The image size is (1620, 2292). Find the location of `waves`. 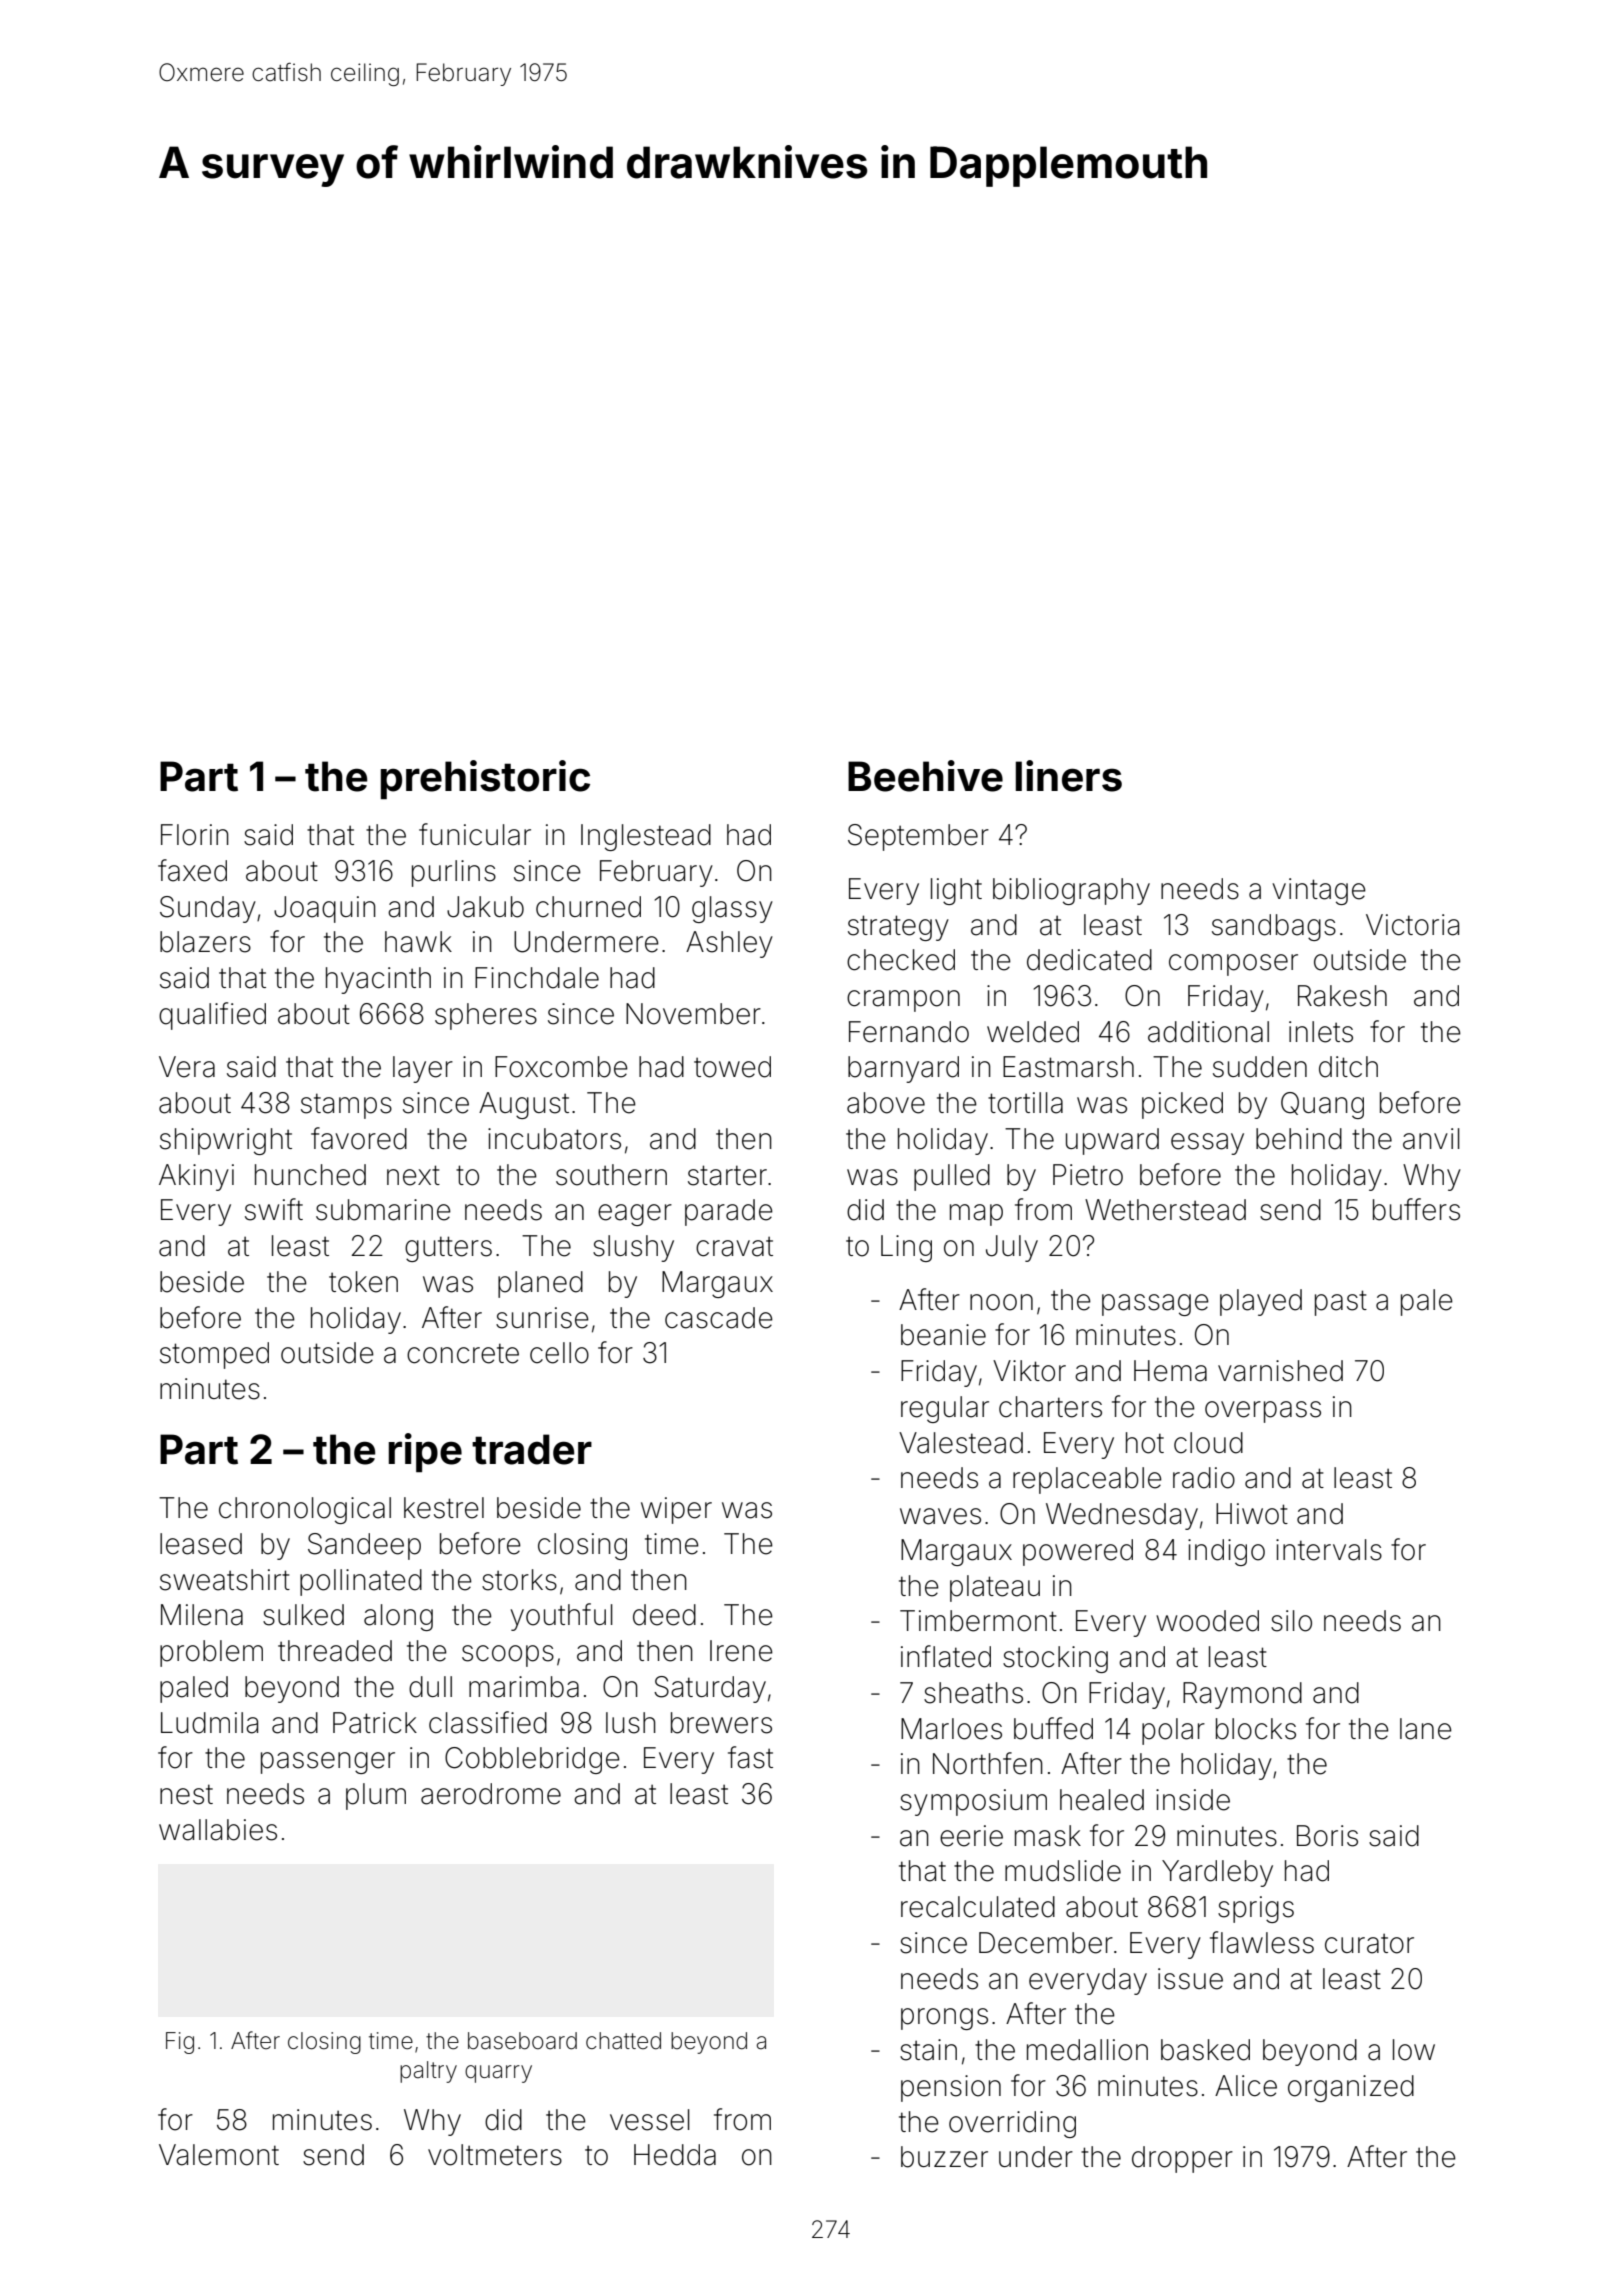

waves is located at coordinates (940, 1516).
